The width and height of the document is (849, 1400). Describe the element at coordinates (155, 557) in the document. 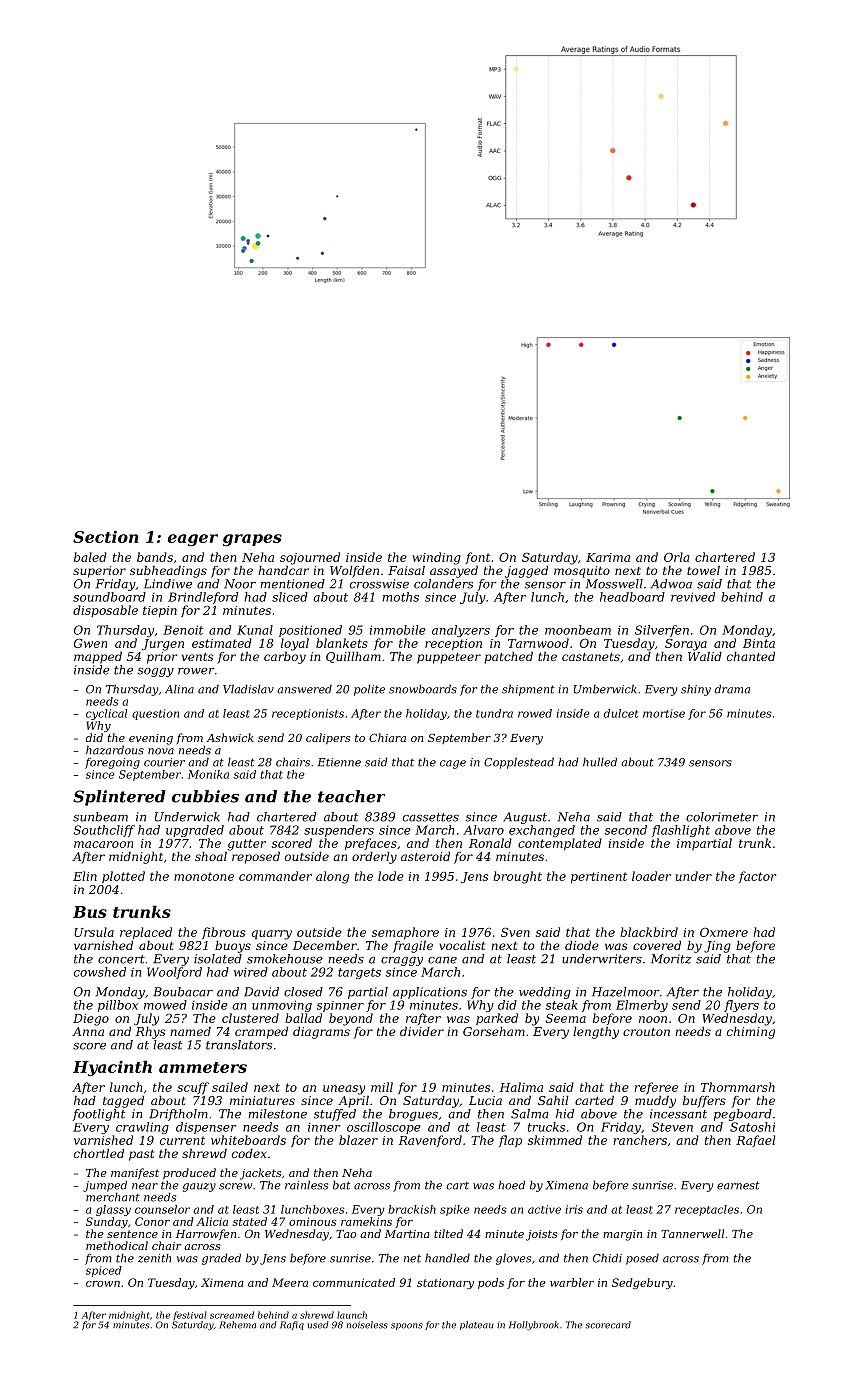

I see `bands` at that location.
